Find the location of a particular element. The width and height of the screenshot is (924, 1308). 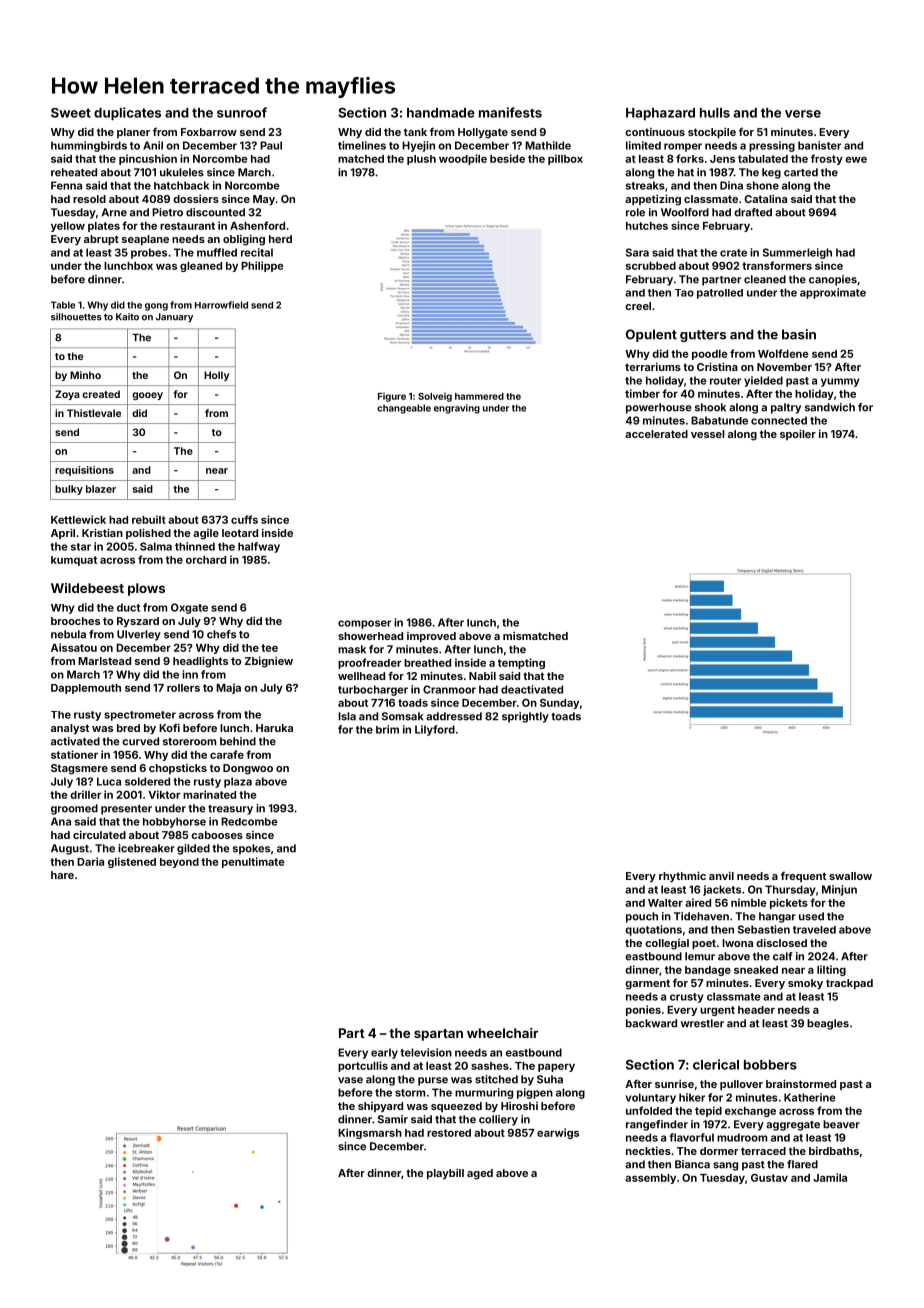

chefs is located at coordinates (221, 634).
